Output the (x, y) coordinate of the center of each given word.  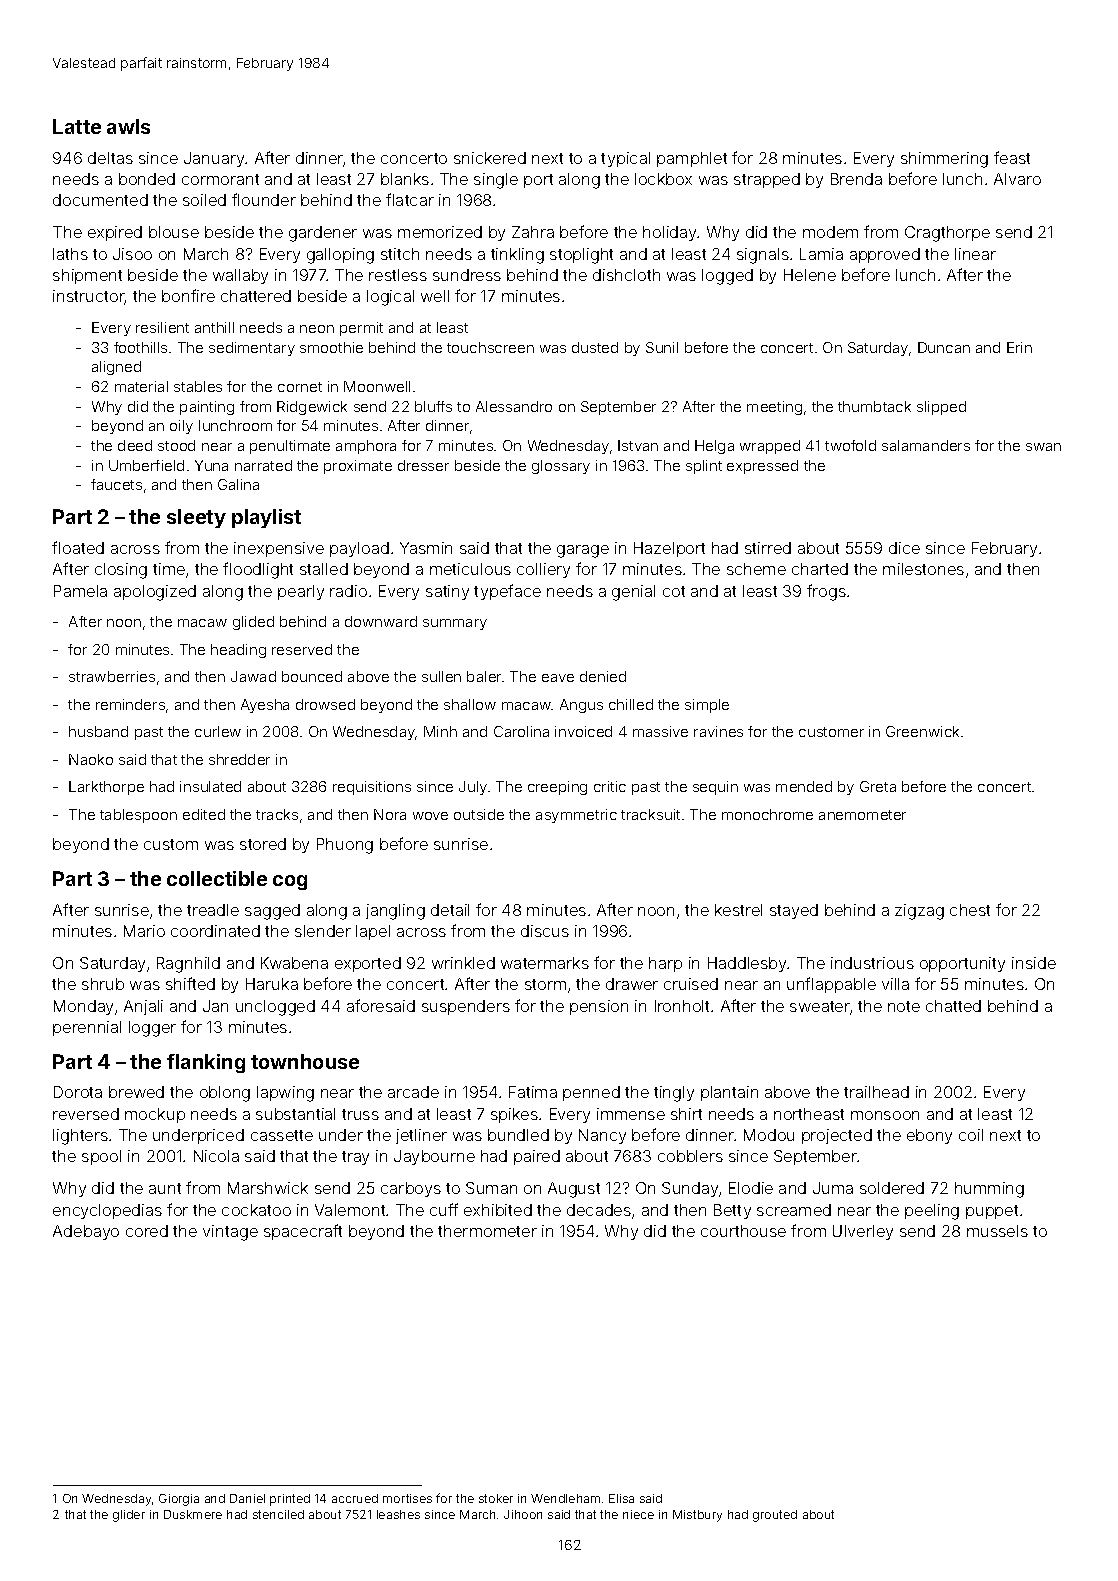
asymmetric (576, 816)
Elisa (621, 1498)
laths (70, 254)
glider (129, 1516)
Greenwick (922, 731)
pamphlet (692, 159)
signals (763, 256)
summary (455, 624)
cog (290, 882)
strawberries (112, 676)
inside (1034, 963)
